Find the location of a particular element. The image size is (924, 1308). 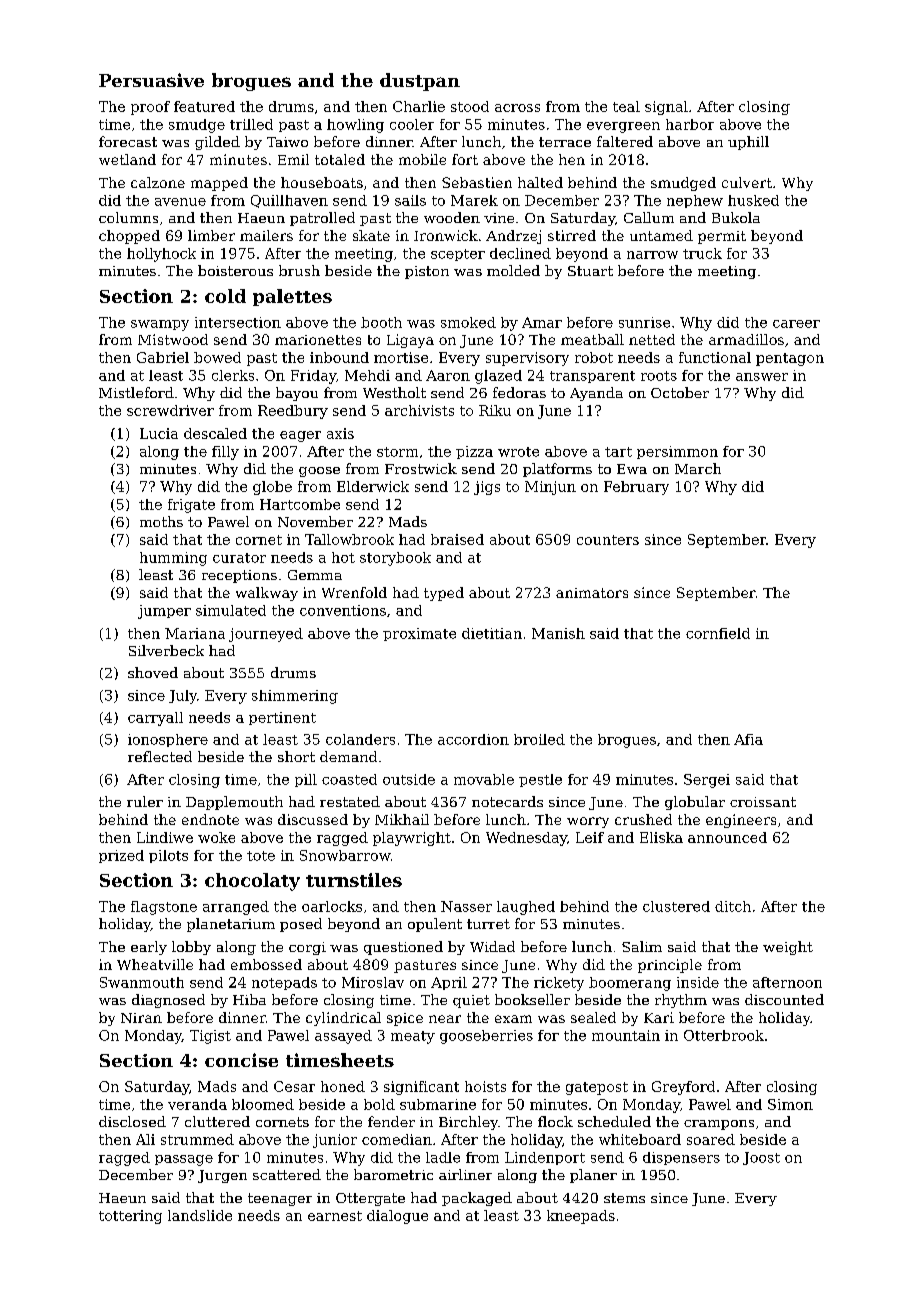

Afia is located at coordinates (748, 739).
